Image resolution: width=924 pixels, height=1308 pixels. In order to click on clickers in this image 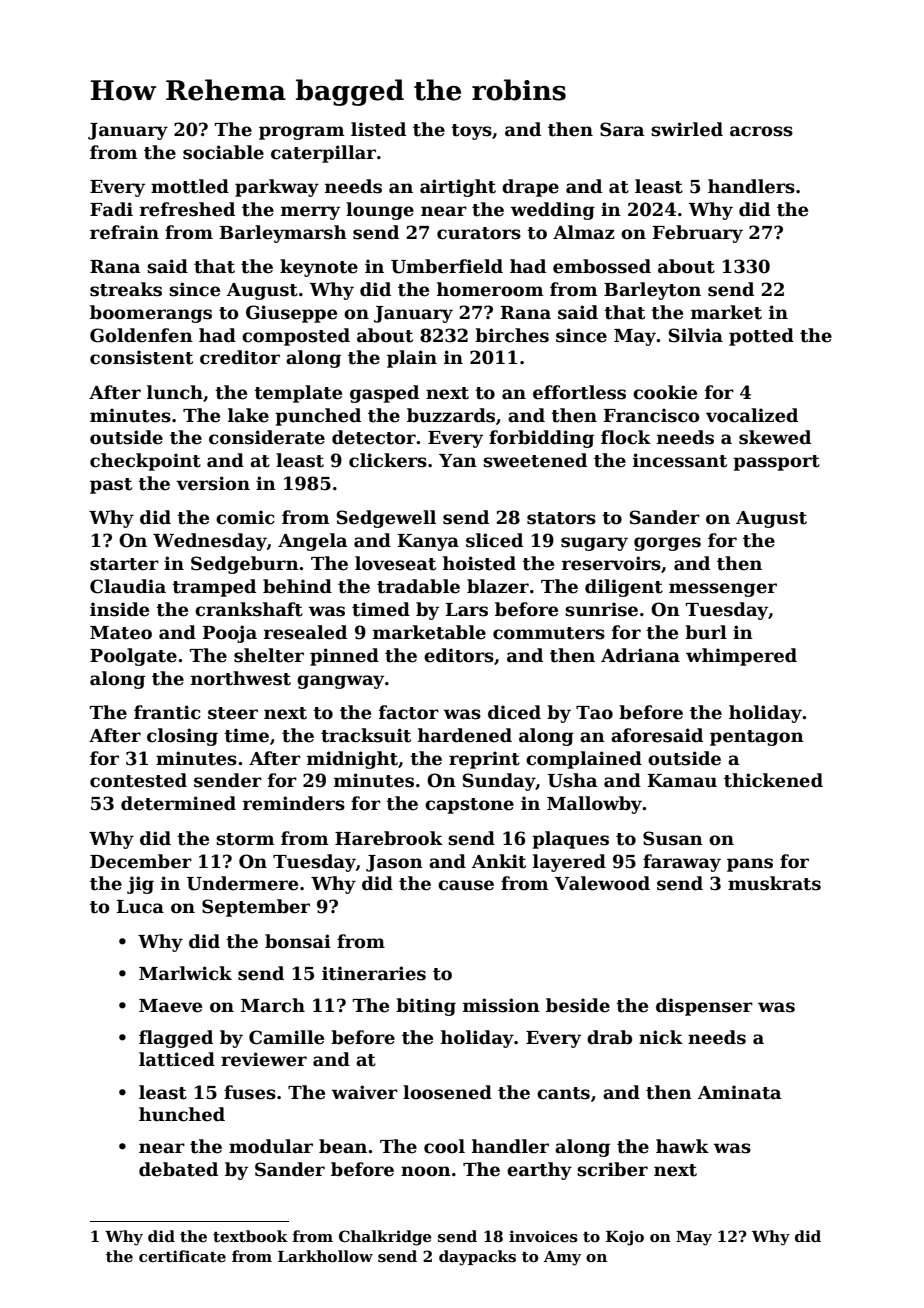, I will do `click(388, 460)`.
